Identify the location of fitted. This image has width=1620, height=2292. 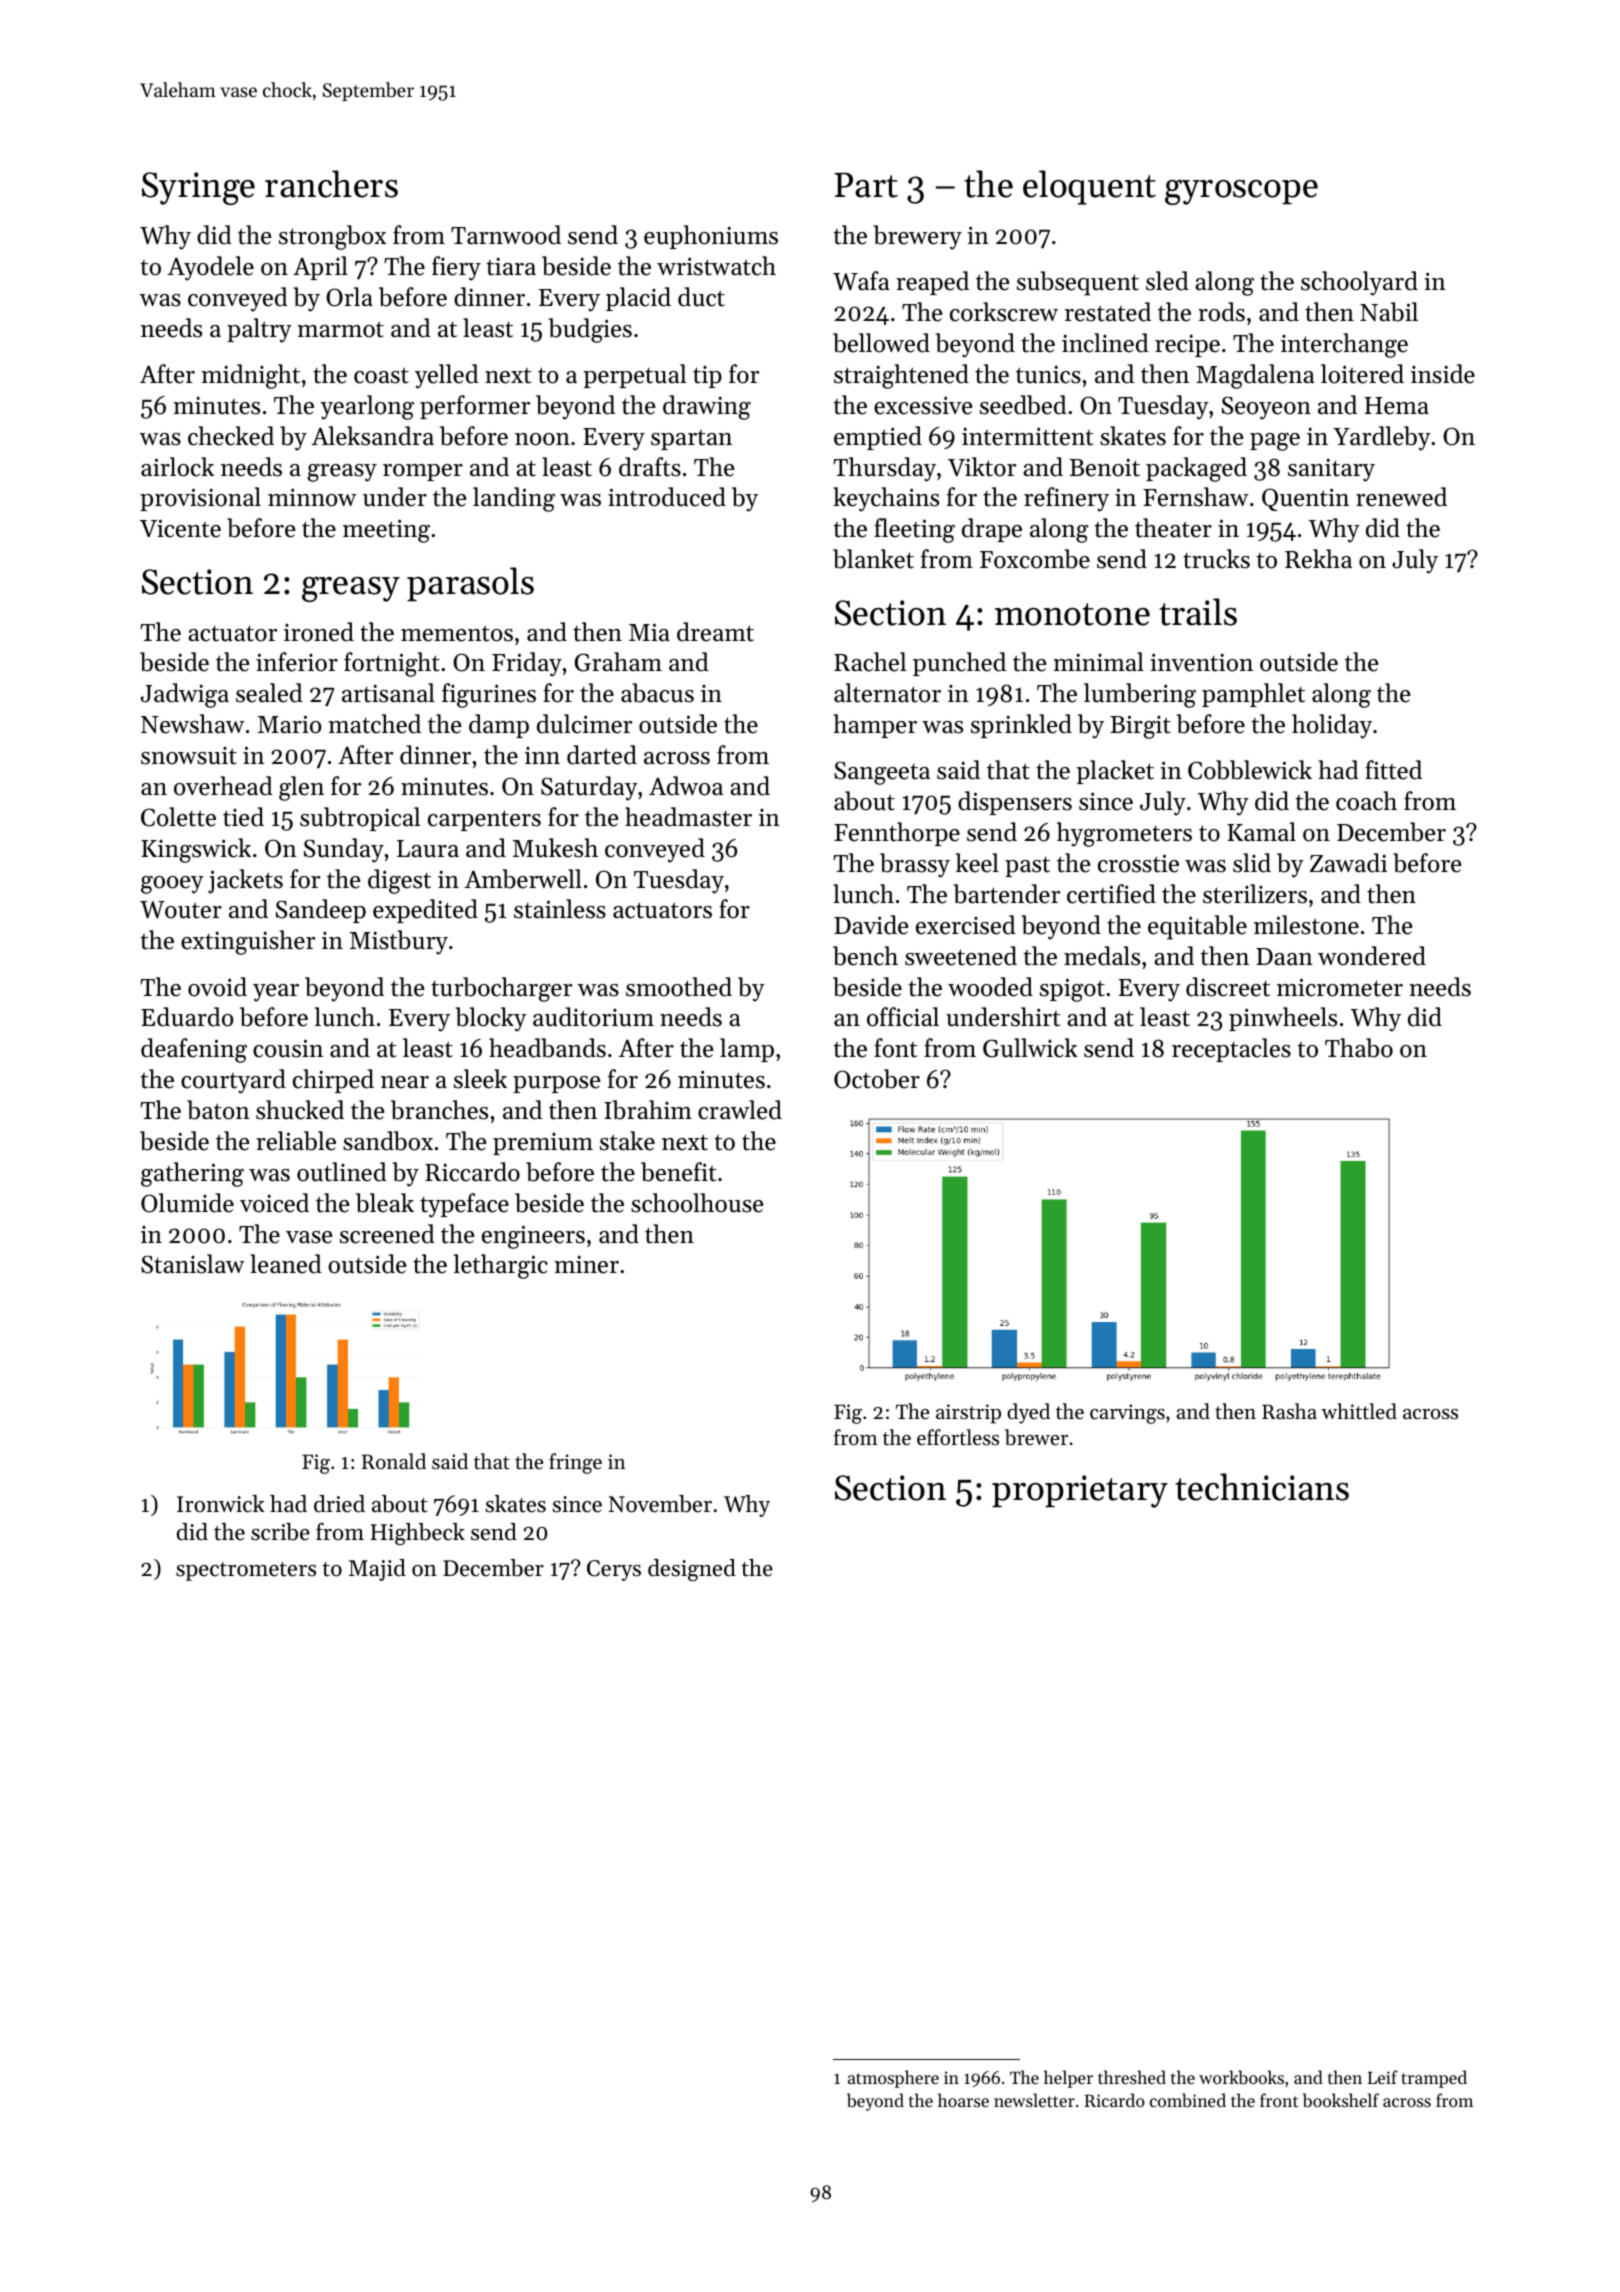
(1393, 770).
